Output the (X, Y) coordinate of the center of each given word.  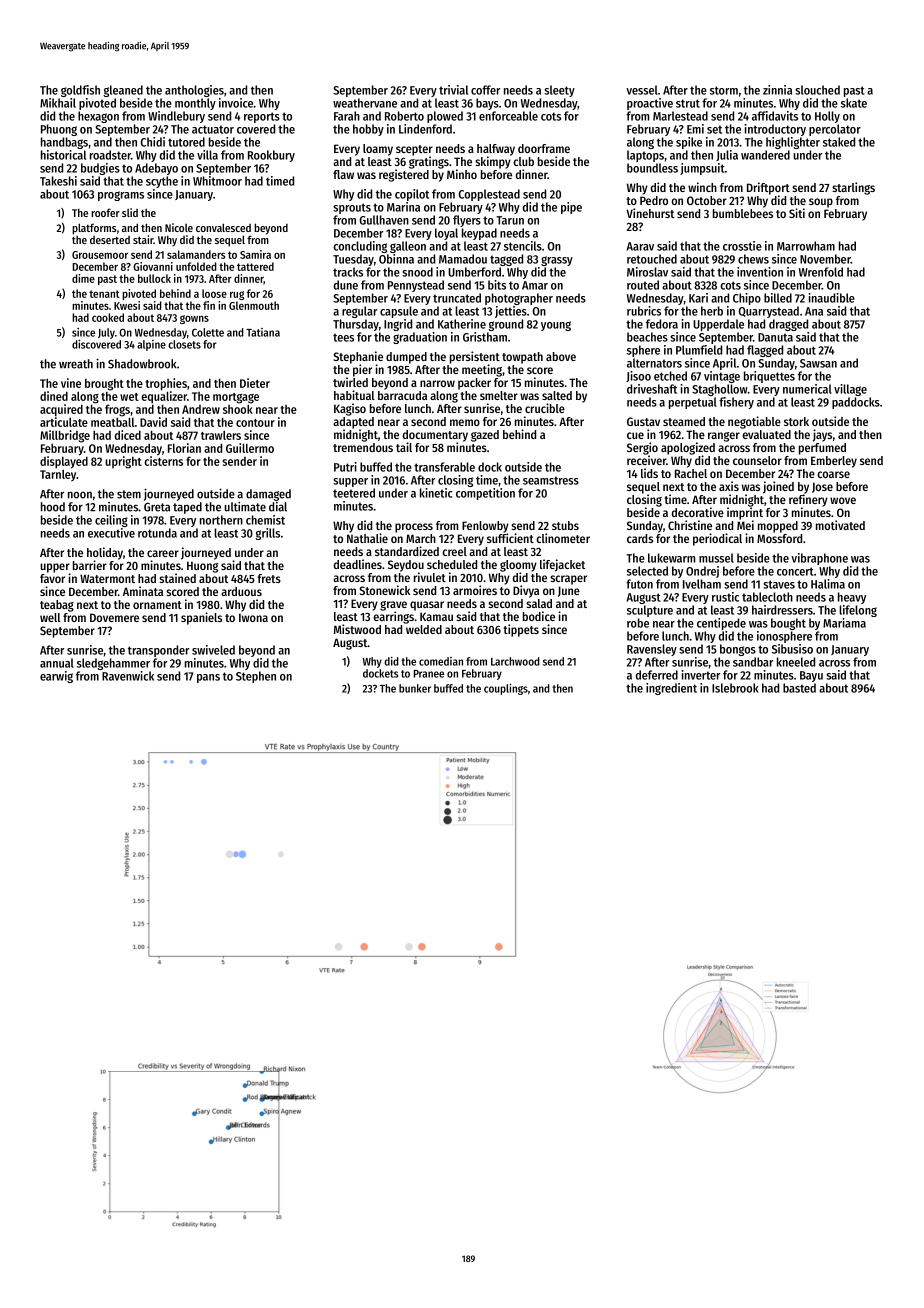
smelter (499, 395)
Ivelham (702, 584)
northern (221, 520)
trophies (166, 384)
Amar (535, 285)
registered (404, 175)
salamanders (196, 254)
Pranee (429, 674)
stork (796, 421)
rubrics (644, 311)
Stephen (256, 677)
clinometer (563, 538)
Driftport (768, 188)
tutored (186, 142)
